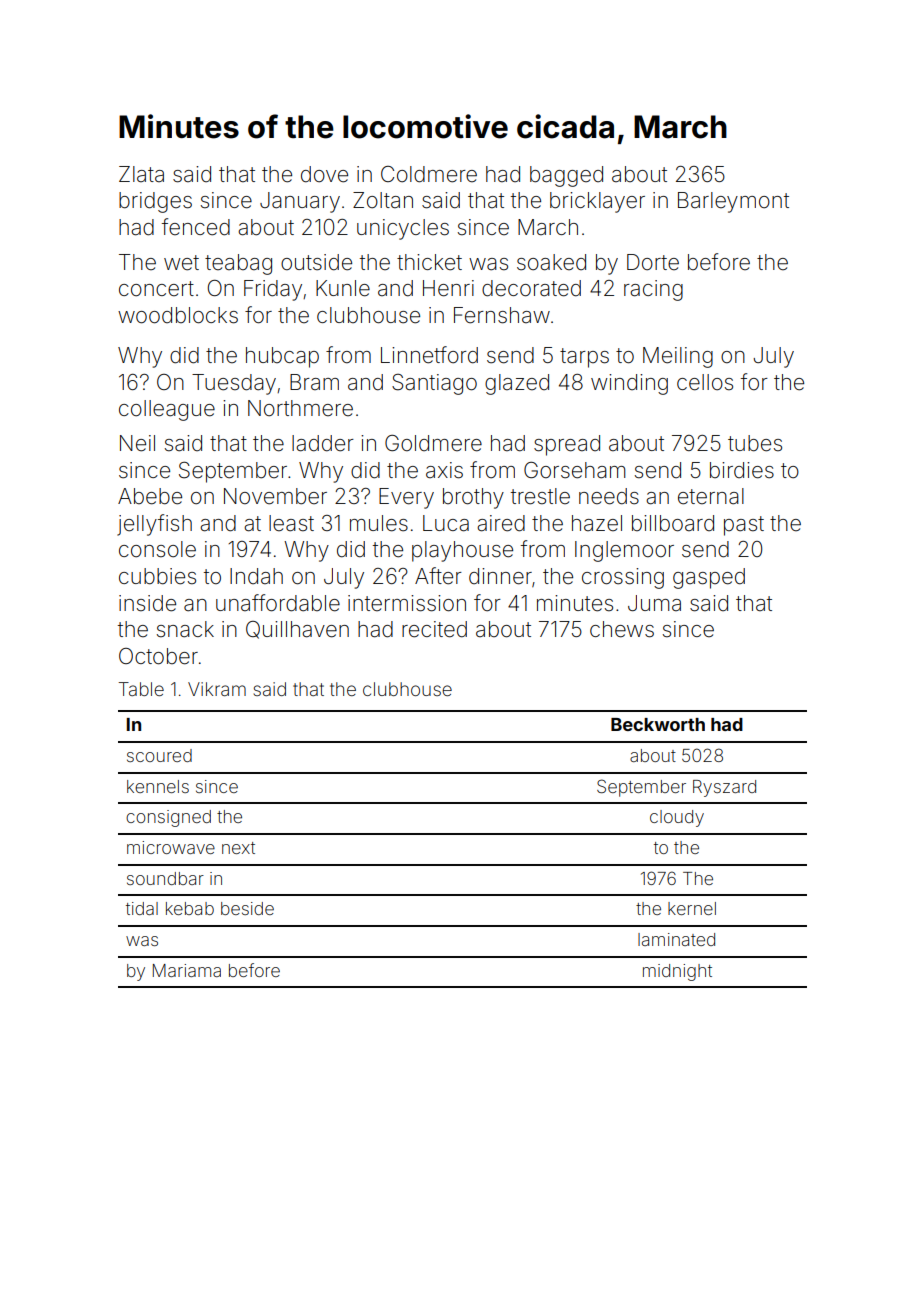 The height and width of the screenshot is (1311, 924). What do you see at coordinates (755, 443) in the screenshot?
I see `tubes` at bounding box center [755, 443].
